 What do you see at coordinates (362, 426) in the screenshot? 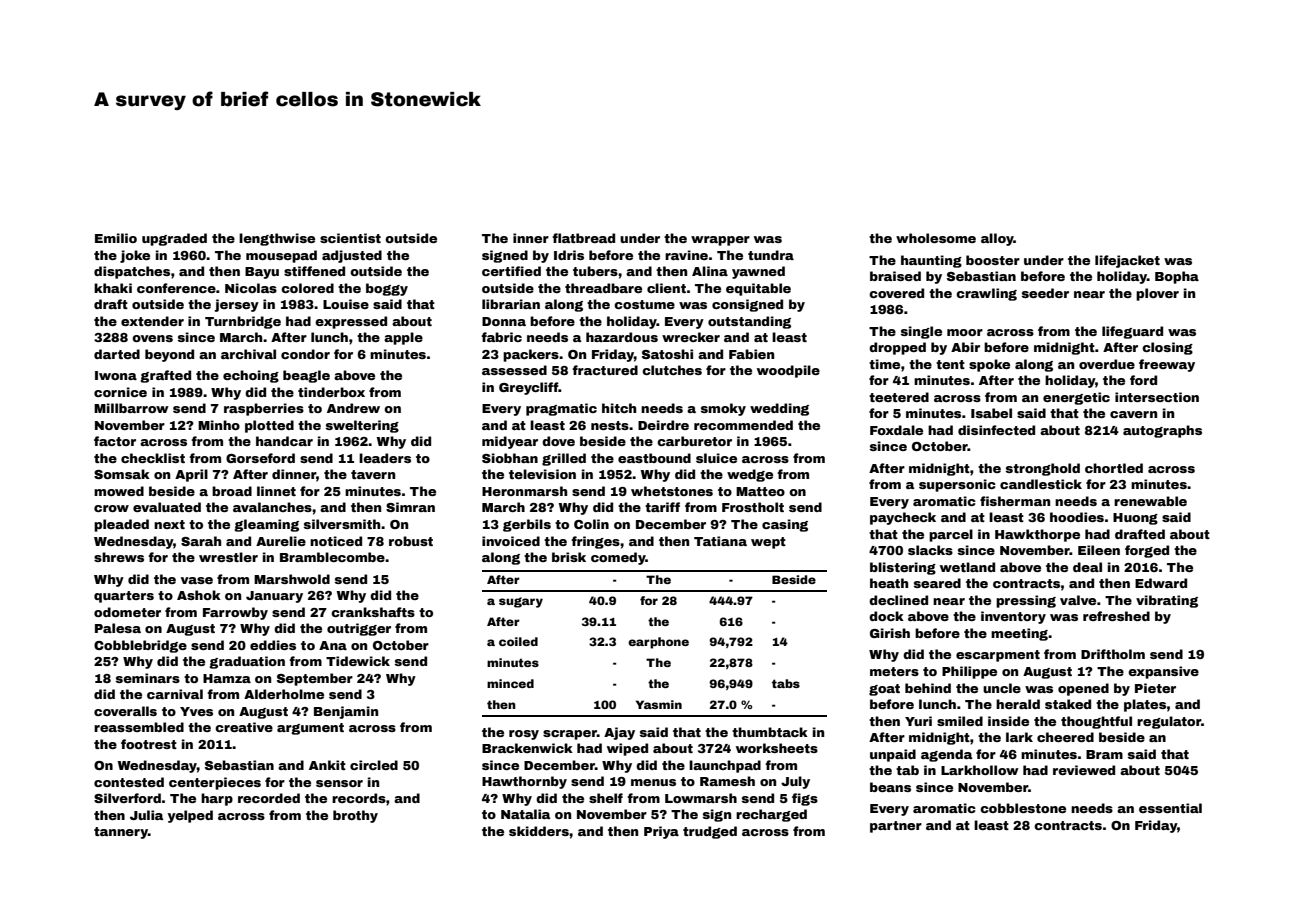
I see `sweltering` at bounding box center [362, 426].
